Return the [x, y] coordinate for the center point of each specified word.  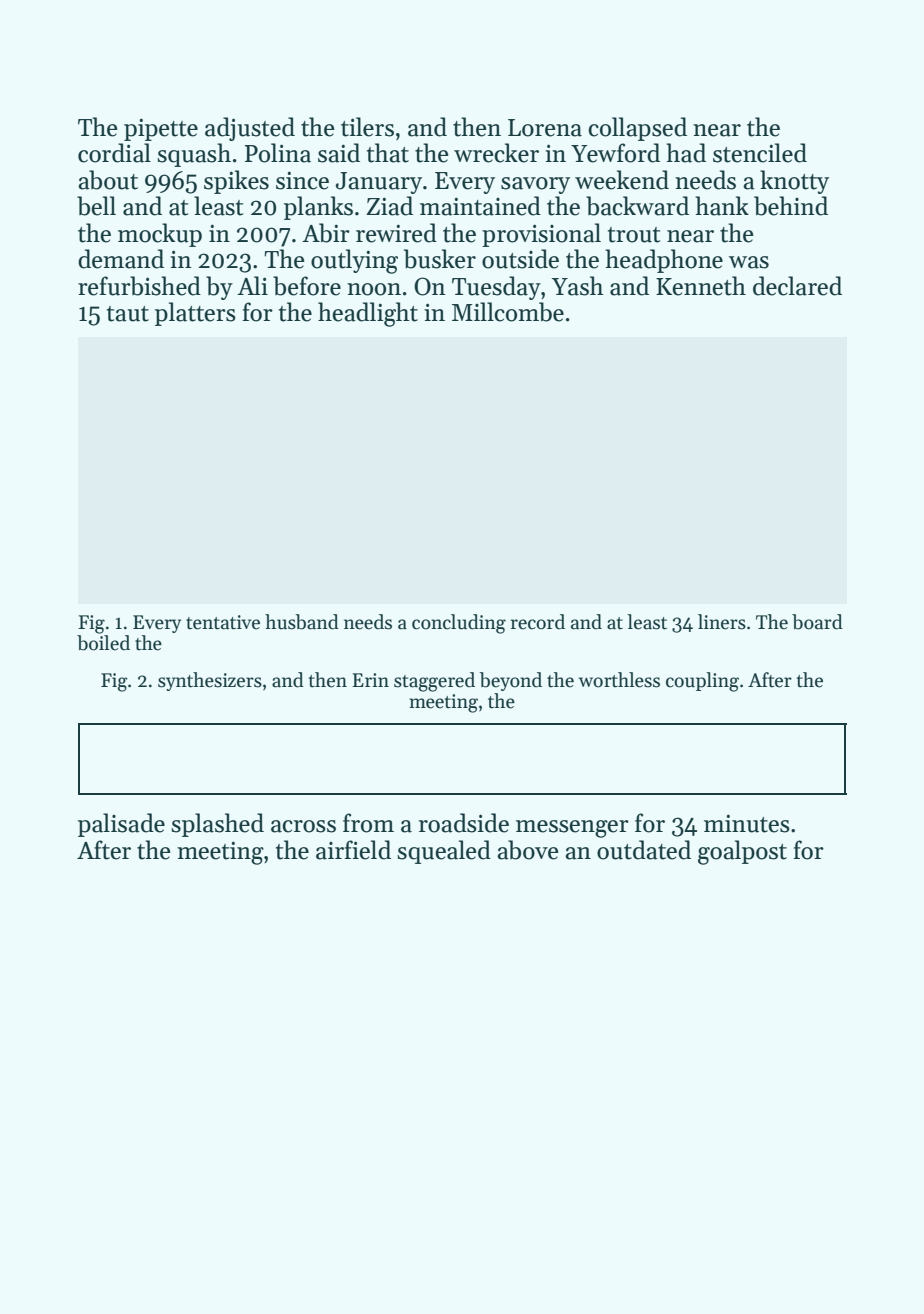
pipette [161, 129]
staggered [434, 682]
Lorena [545, 128]
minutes [747, 823]
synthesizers [210, 681]
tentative [223, 622]
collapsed [637, 129]
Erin [370, 680]
